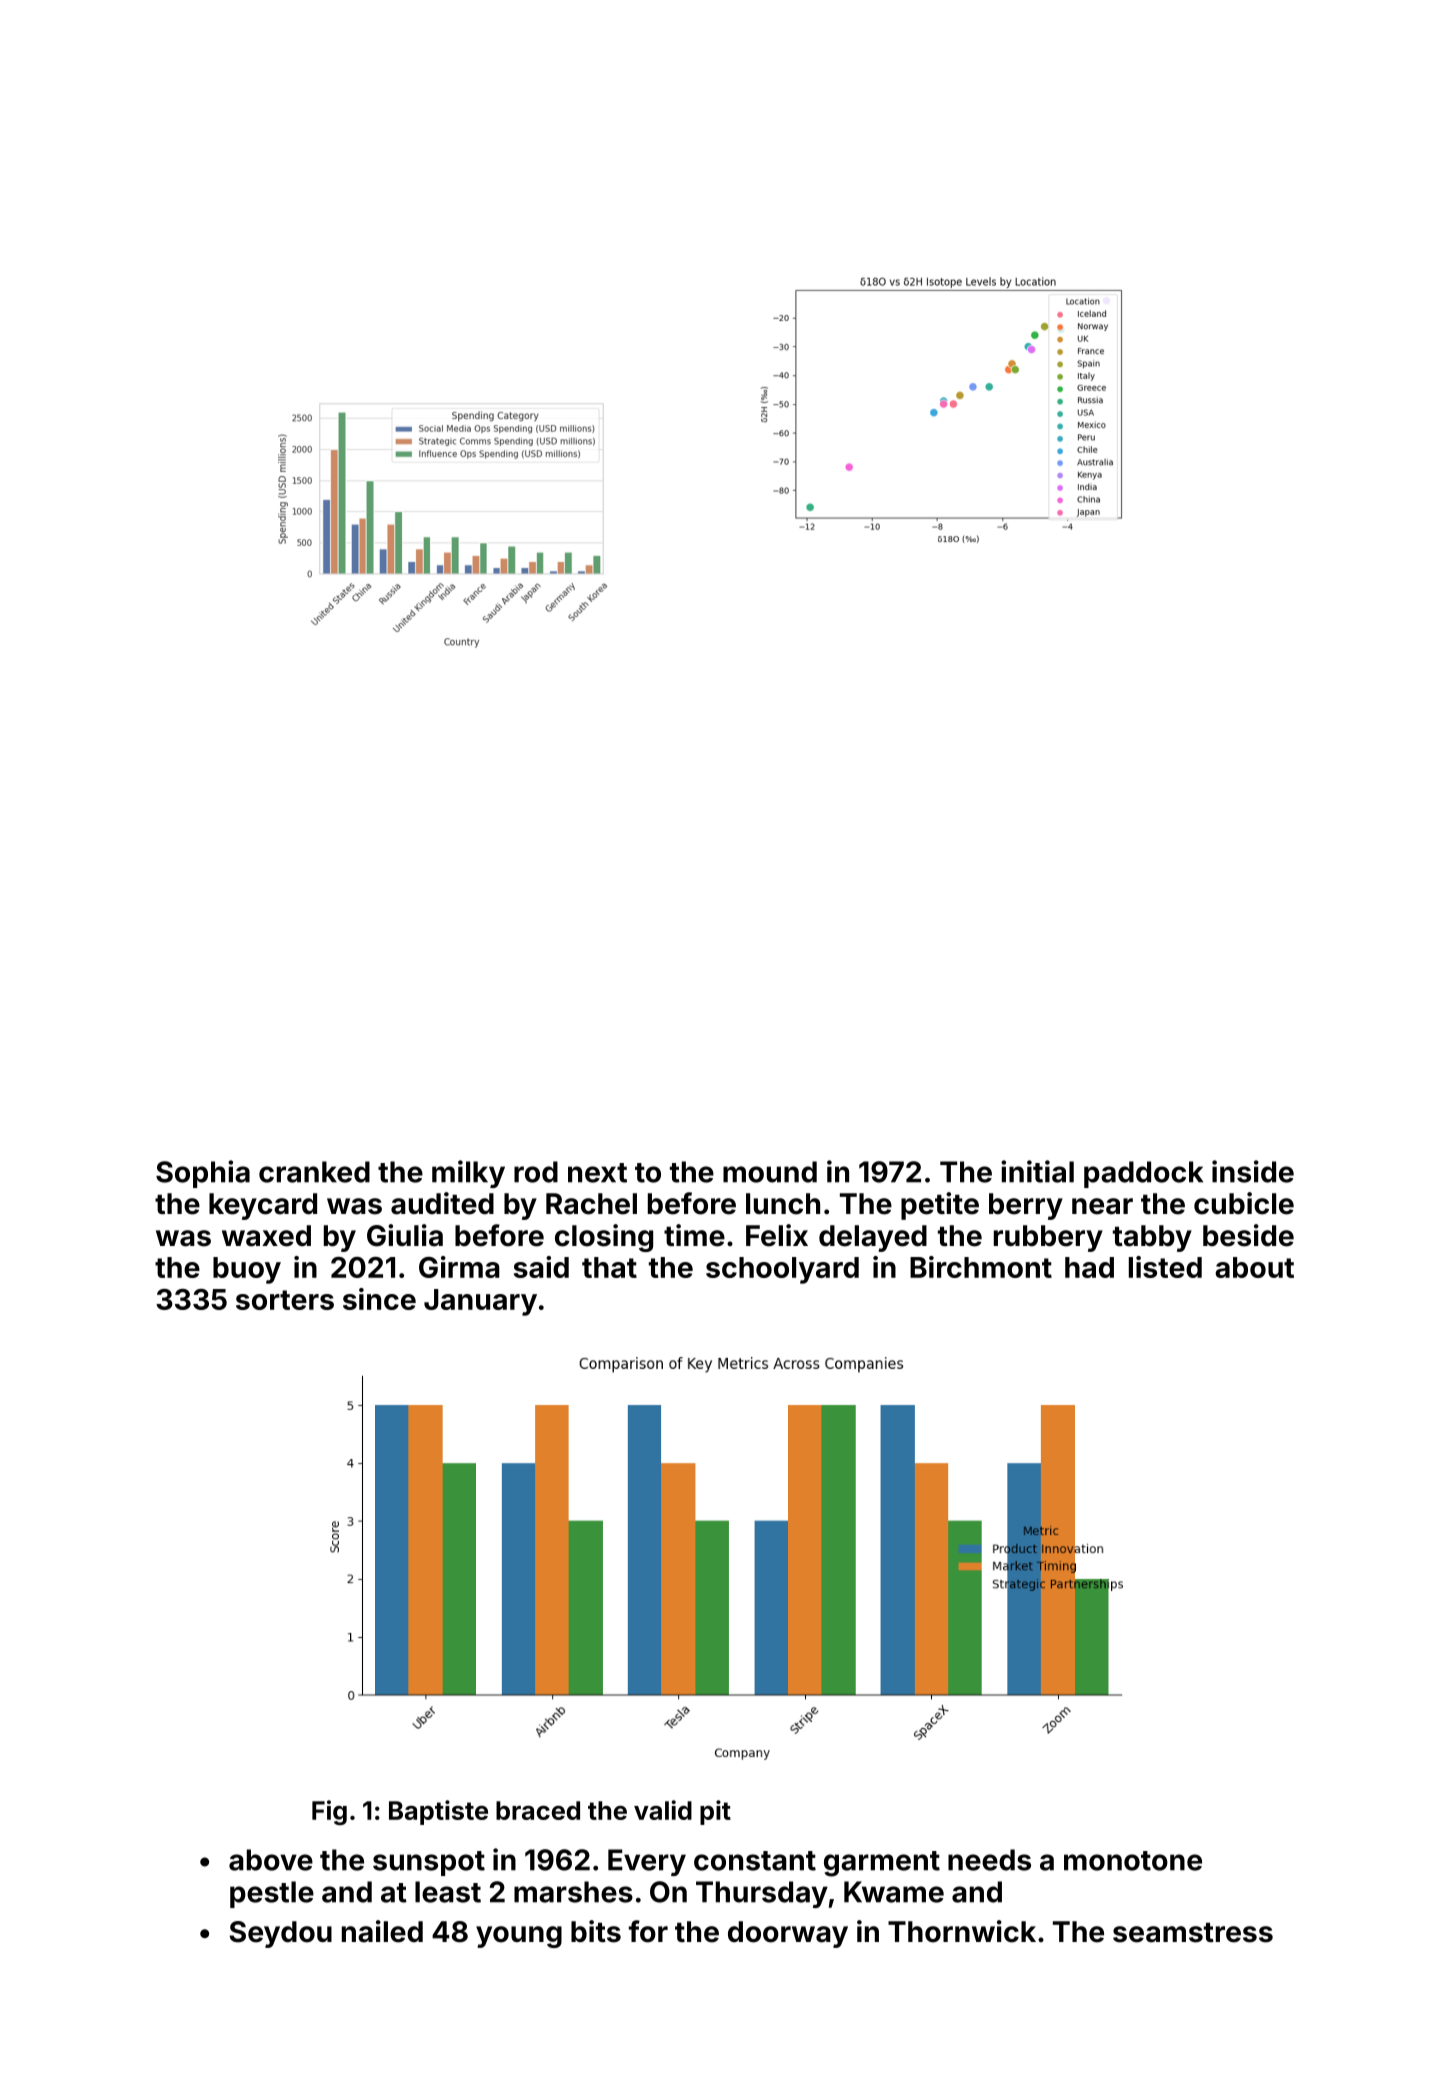 The height and width of the screenshot is (2100, 1450). Describe the element at coordinates (285, 1300) in the screenshot. I see `sorters` at that location.
